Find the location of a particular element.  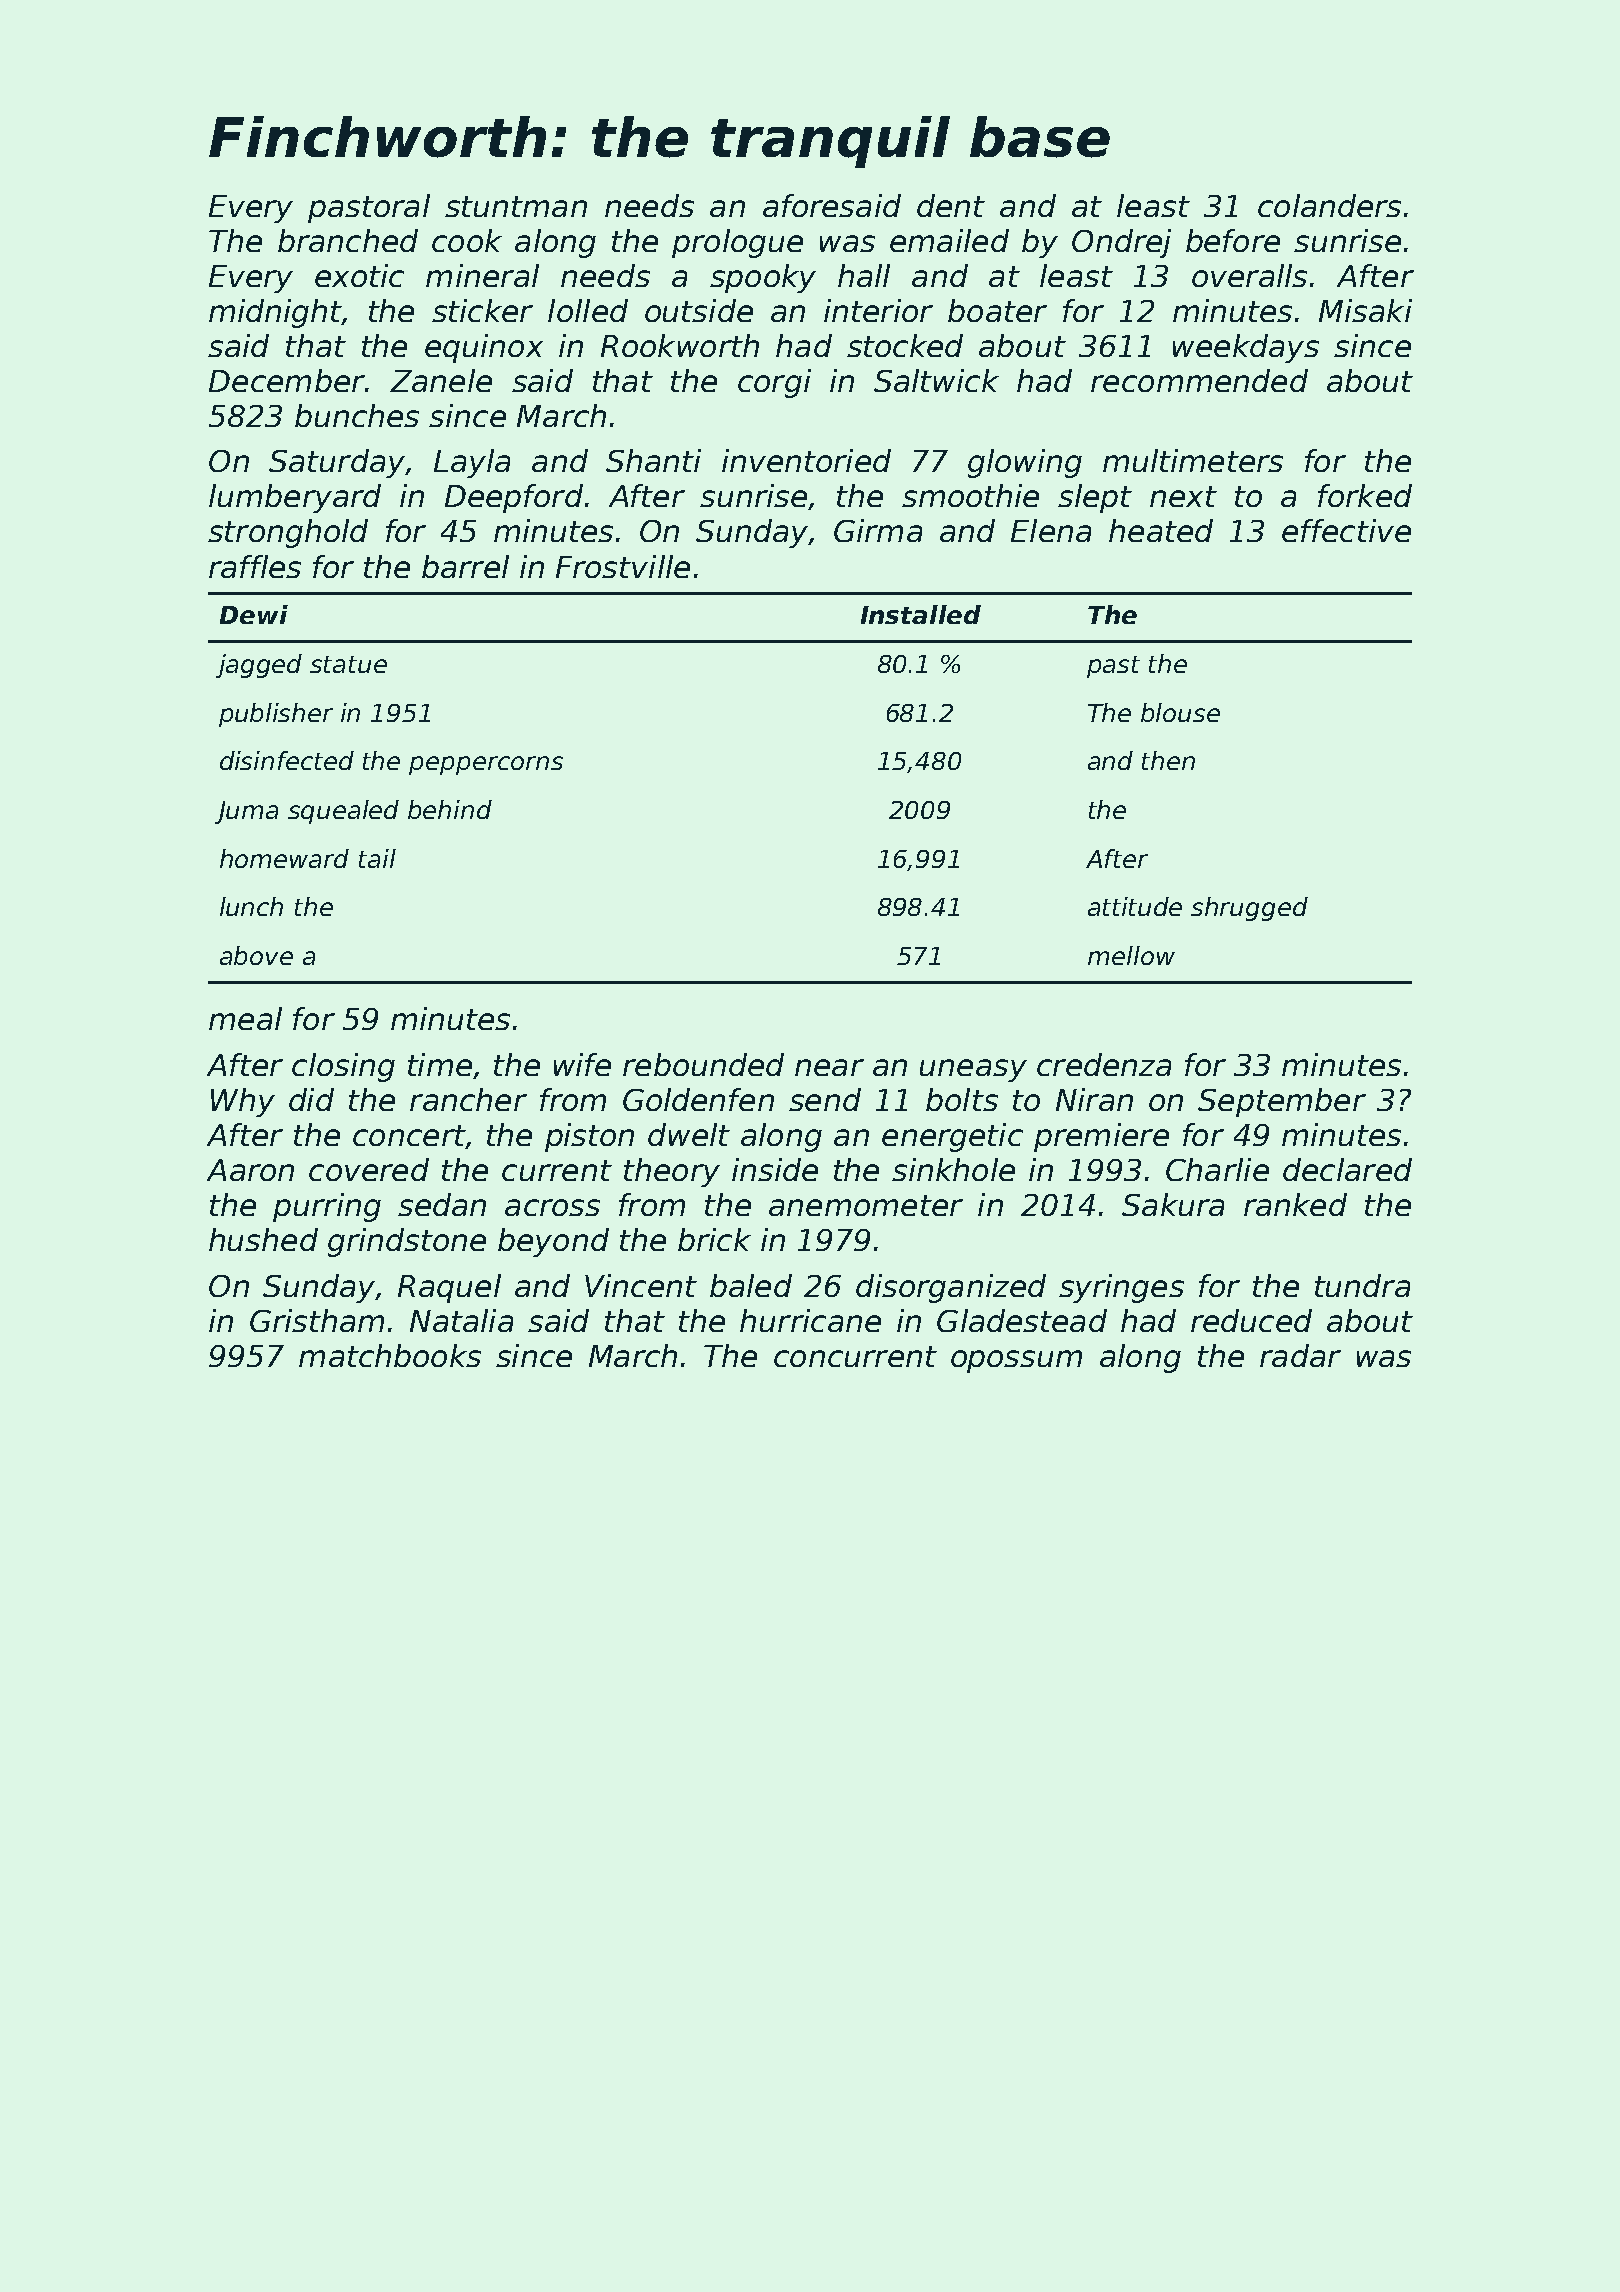

shrugged is located at coordinates (1249, 909).
